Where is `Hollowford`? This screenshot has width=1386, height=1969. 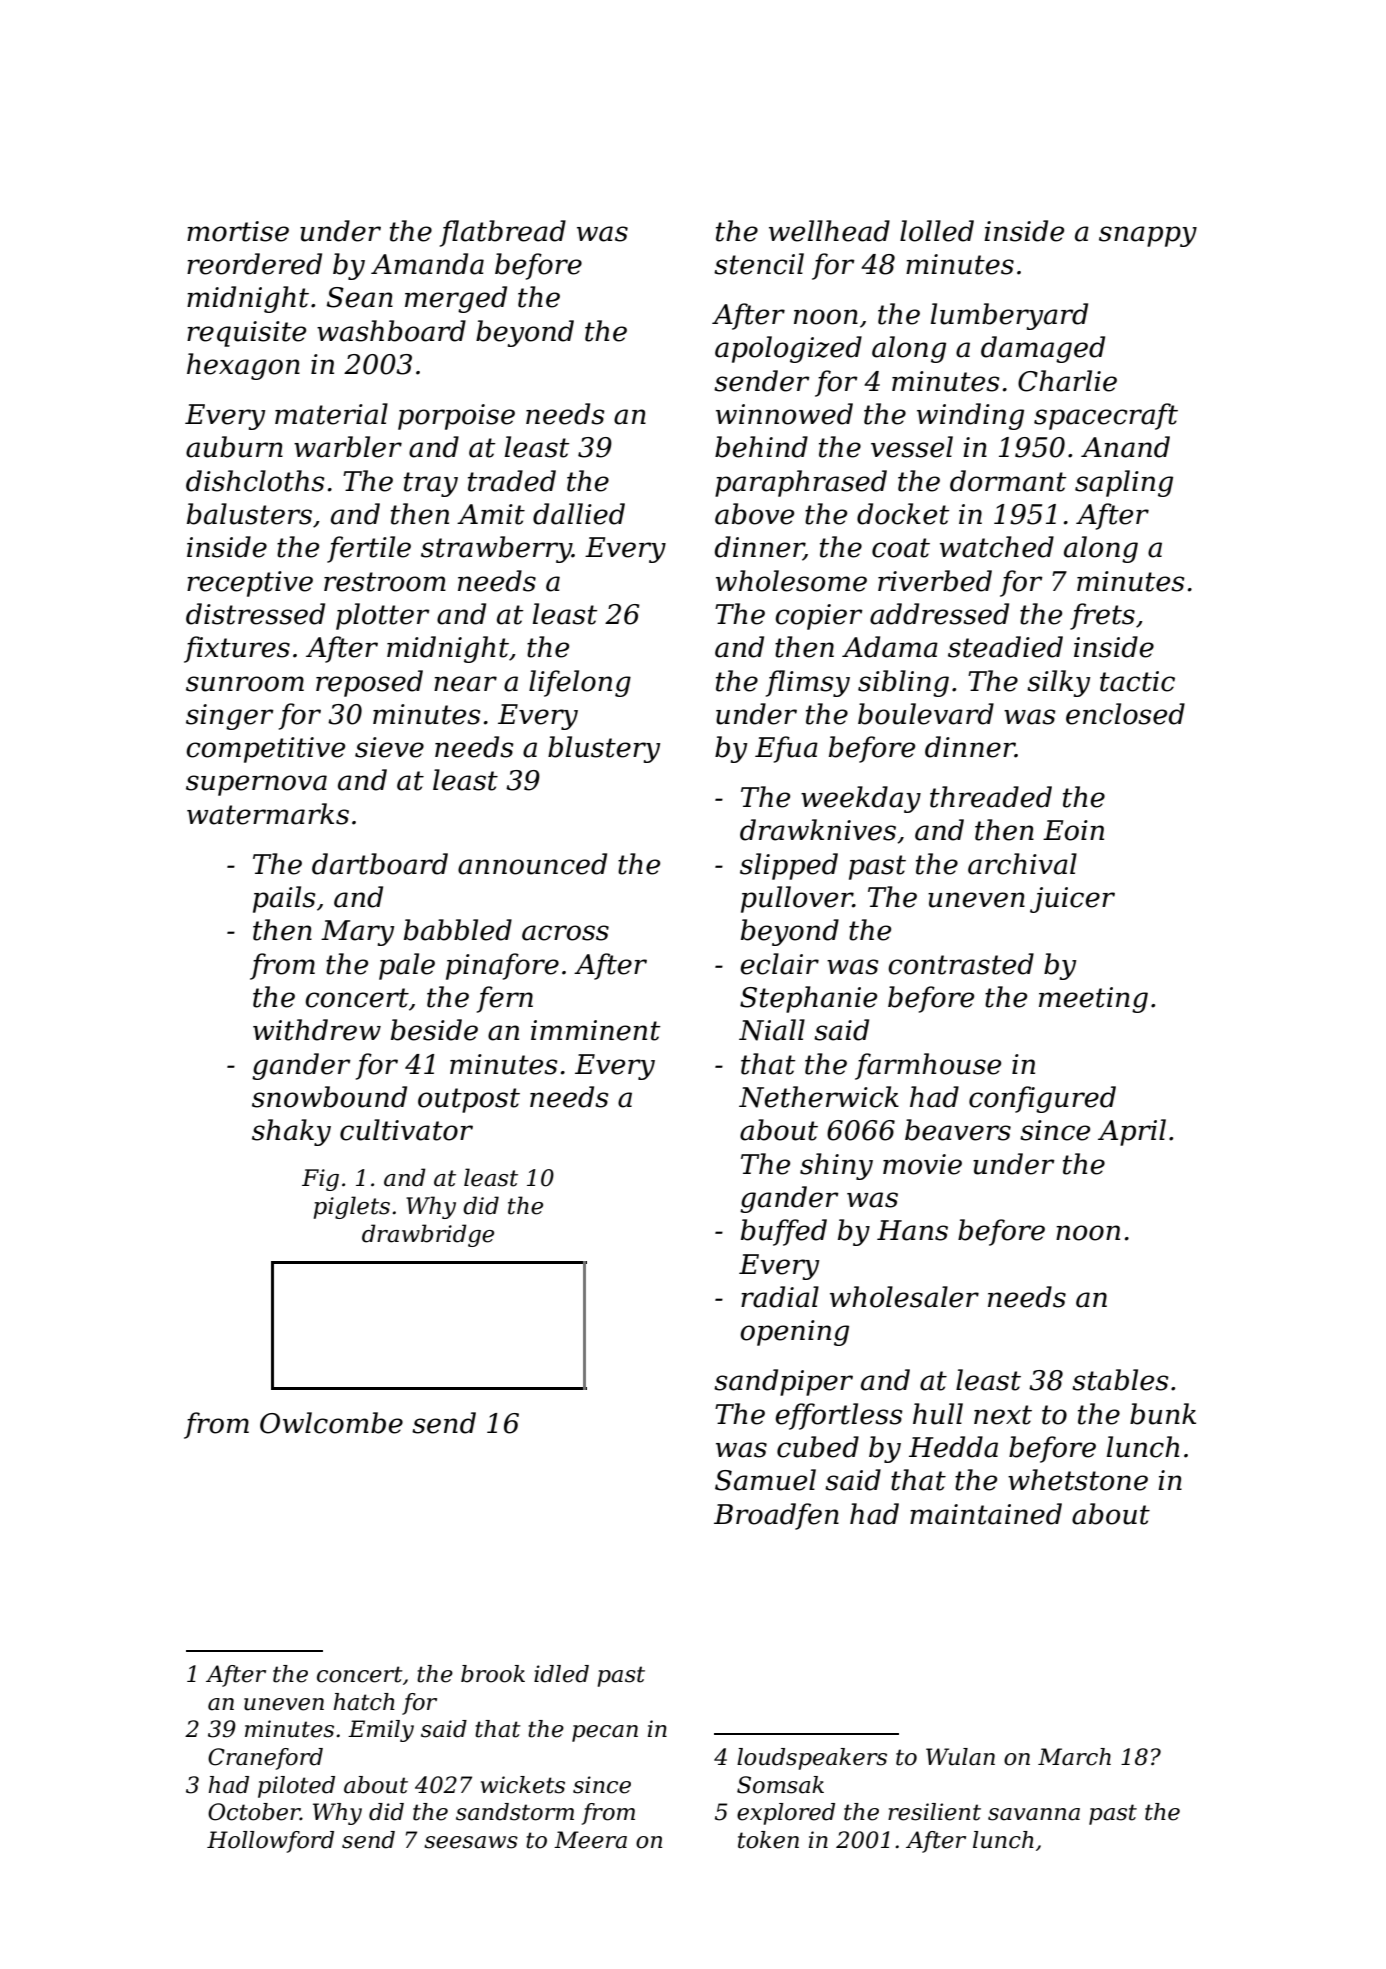 Hollowford is located at coordinates (270, 1842).
